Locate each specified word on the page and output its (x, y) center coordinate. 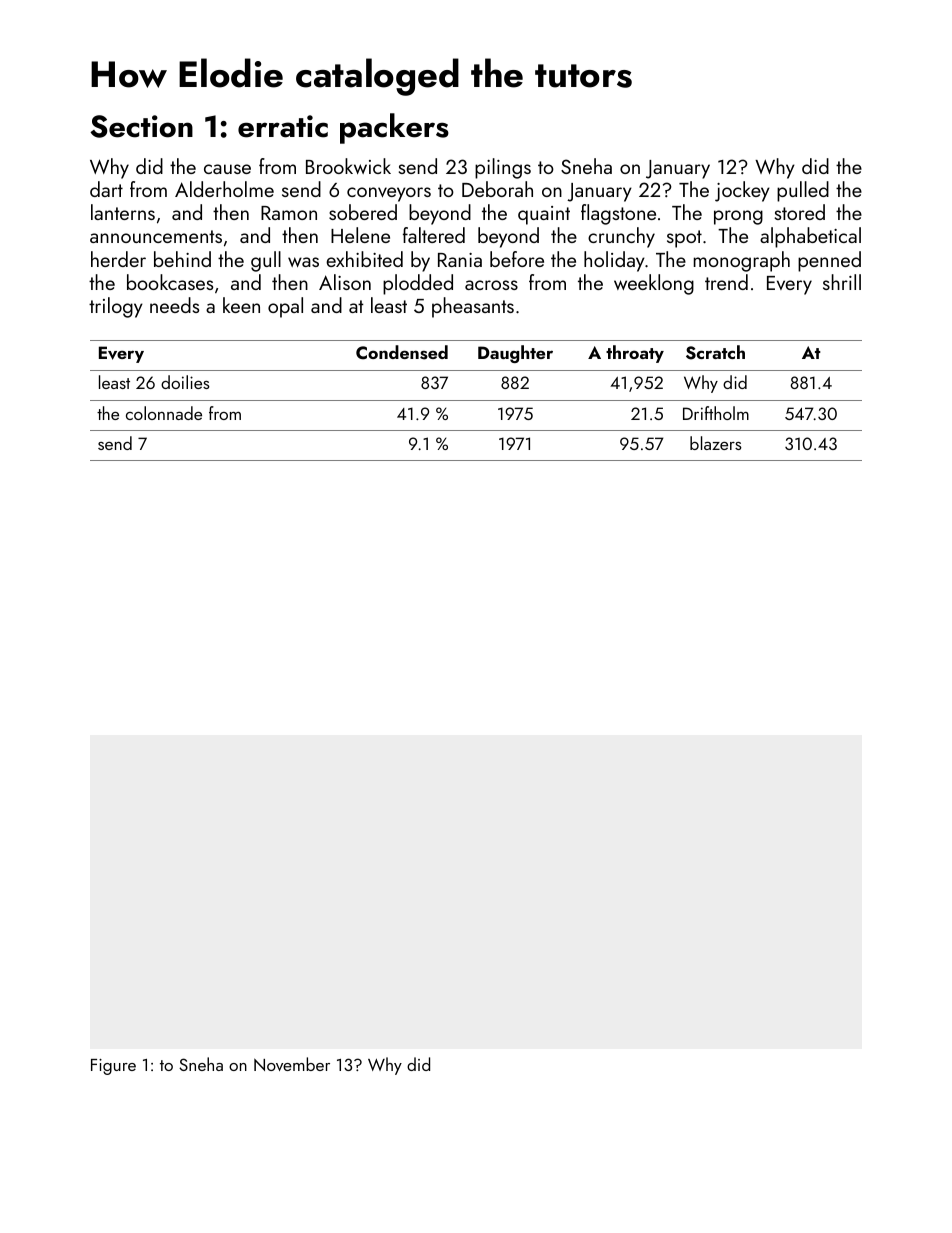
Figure (113, 1067)
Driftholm (716, 413)
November (292, 1064)
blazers (716, 443)
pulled (803, 191)
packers (394, 128)
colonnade (164, 413)
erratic (283, 126)
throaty (635, 354)
